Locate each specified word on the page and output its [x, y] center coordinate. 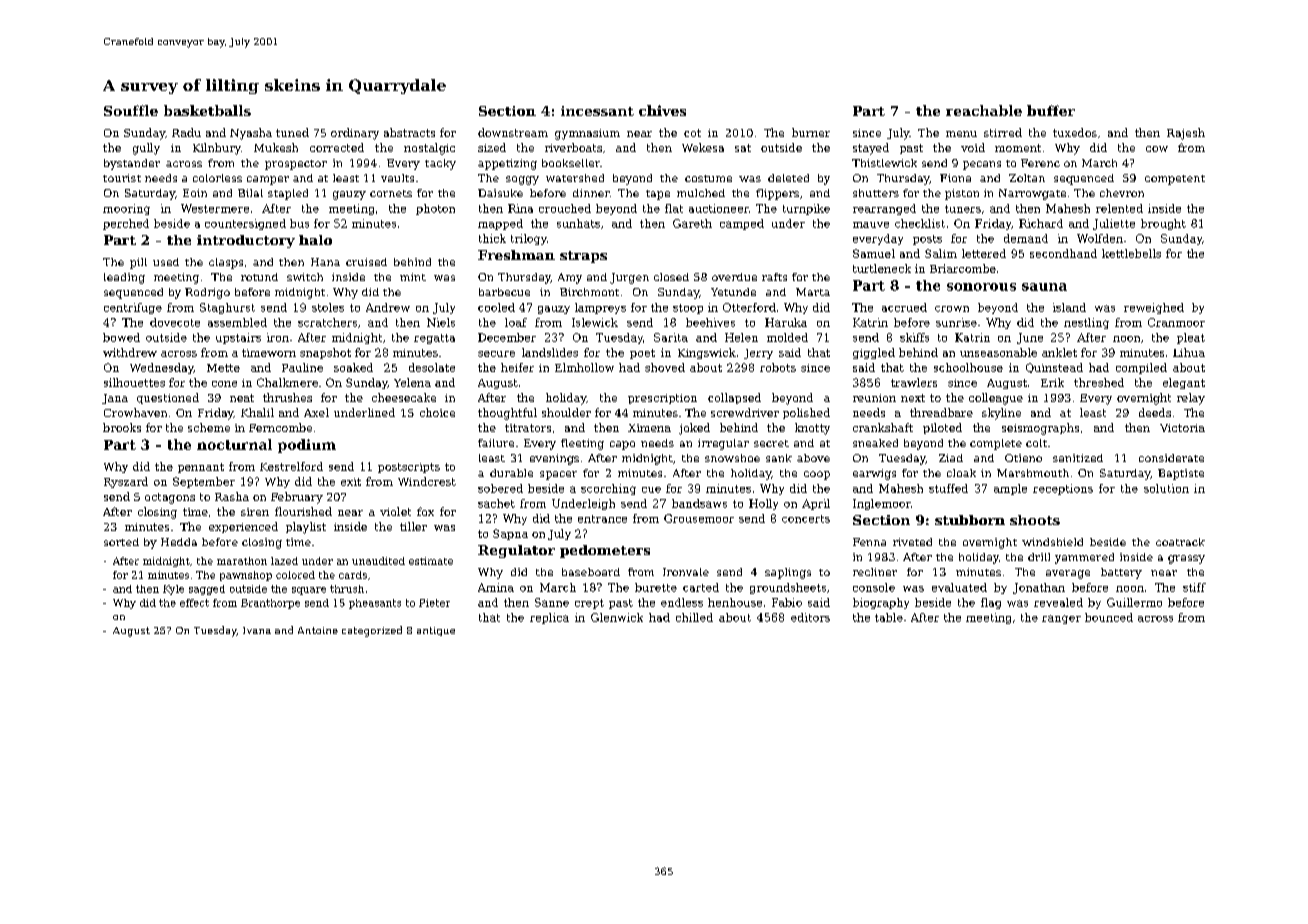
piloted [942, 428]
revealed [1058, 602]
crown [952, 309]
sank [779, 458]
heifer [517, 367]
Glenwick [617, 617]
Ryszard [126, 482]
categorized [372, 631]
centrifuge [133, 308]
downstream [513, 132]
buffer [1051, 110]
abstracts [409, 132]
